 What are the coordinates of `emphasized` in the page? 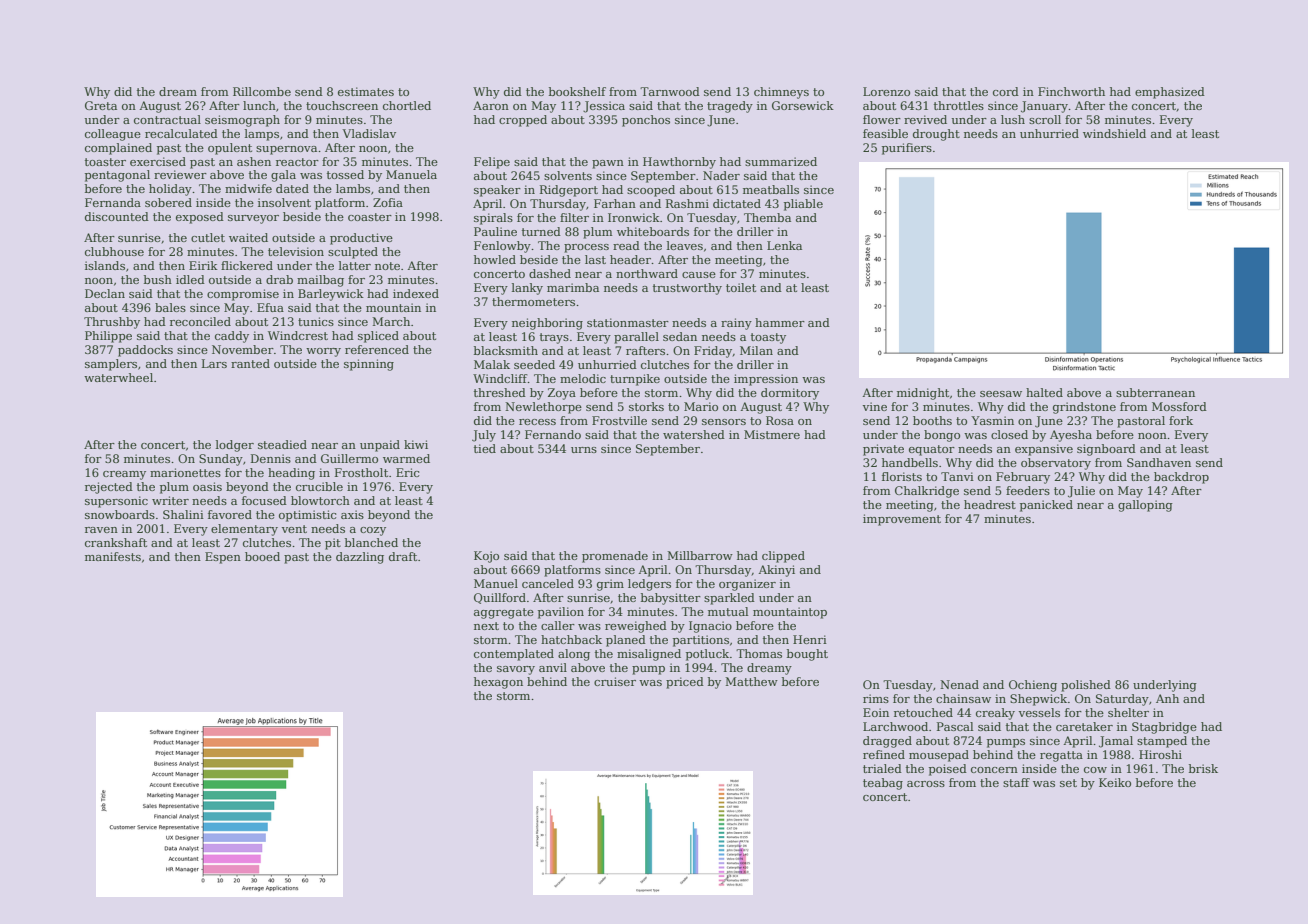 It's located at (1170, 93).
